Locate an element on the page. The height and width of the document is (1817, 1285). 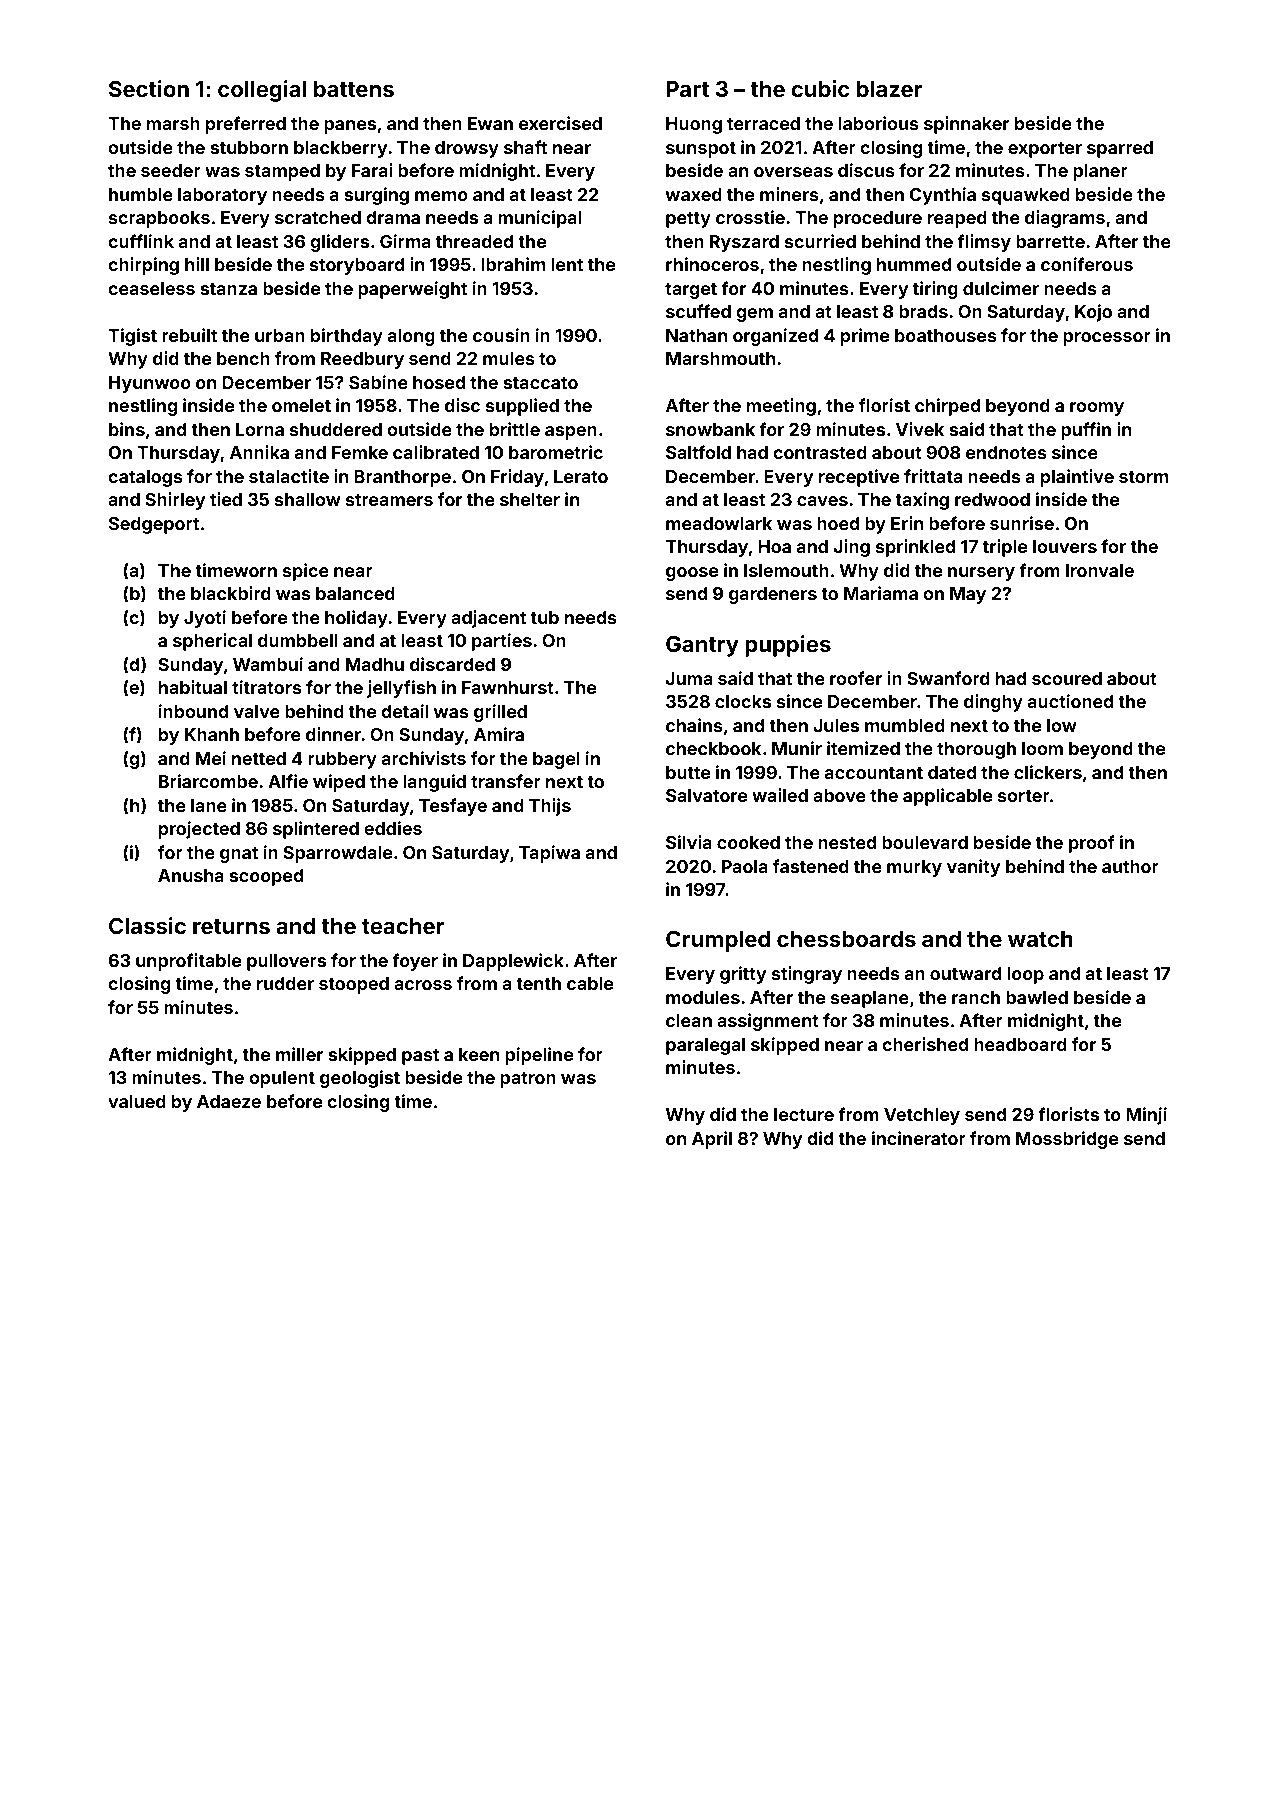
Lerato is located at coordinates (581, 476).
